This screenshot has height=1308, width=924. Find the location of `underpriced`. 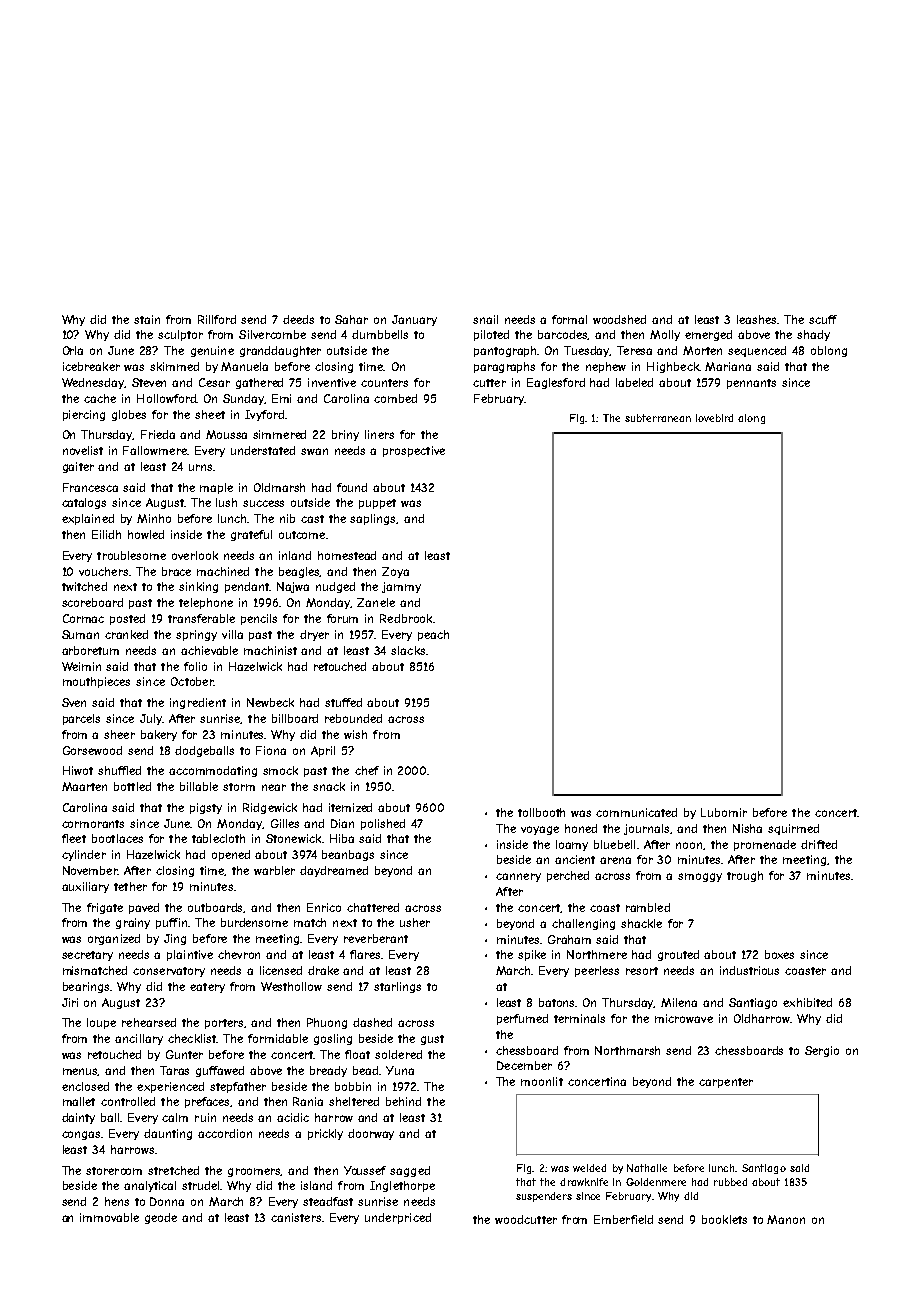

underpriced is located at coordinates (398, 1218).
